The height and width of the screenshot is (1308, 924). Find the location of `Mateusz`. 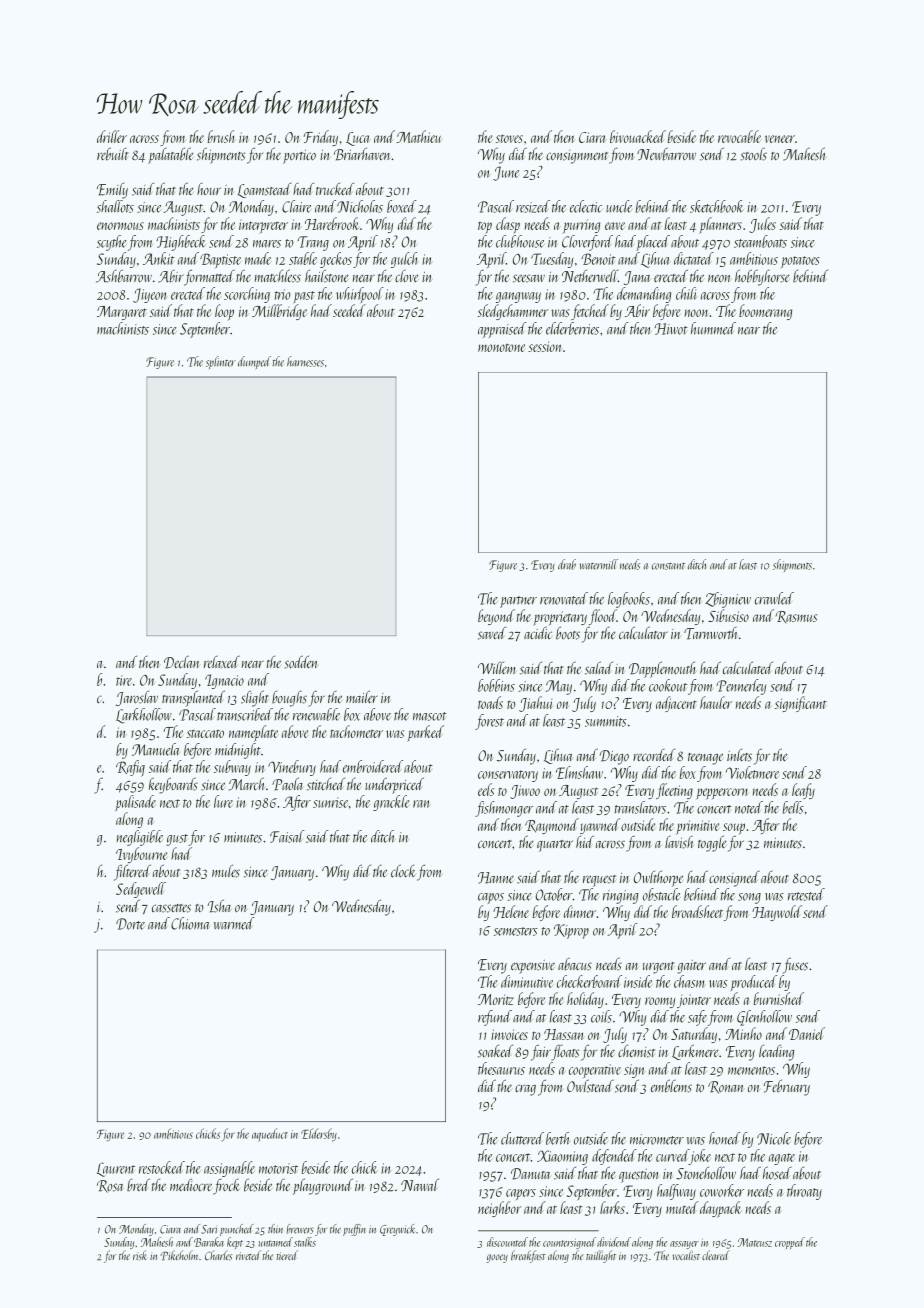

Mateusz is located at coordinates (755, 1242).
